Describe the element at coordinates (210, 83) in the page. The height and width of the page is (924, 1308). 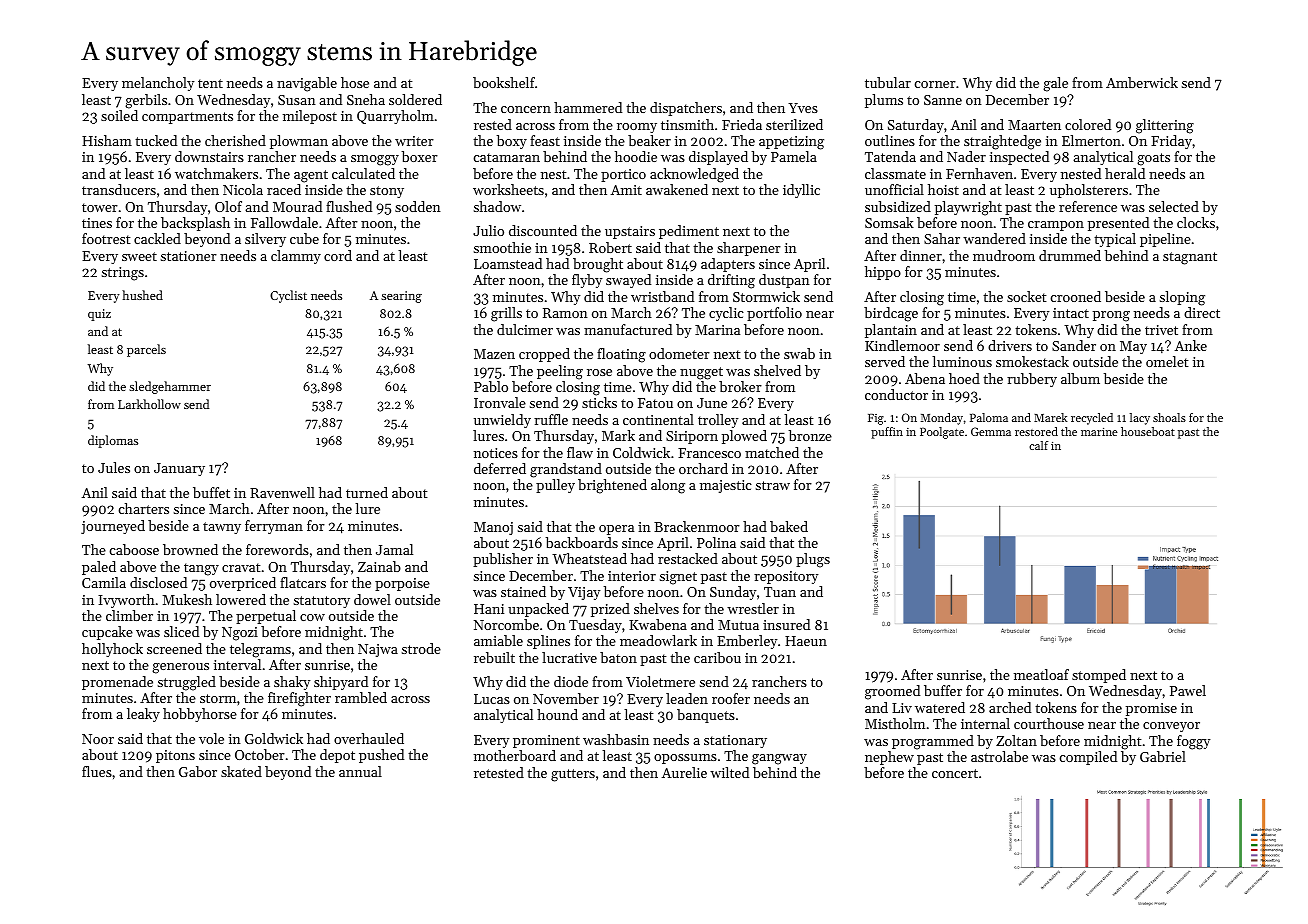
I see `tent` at that location.
